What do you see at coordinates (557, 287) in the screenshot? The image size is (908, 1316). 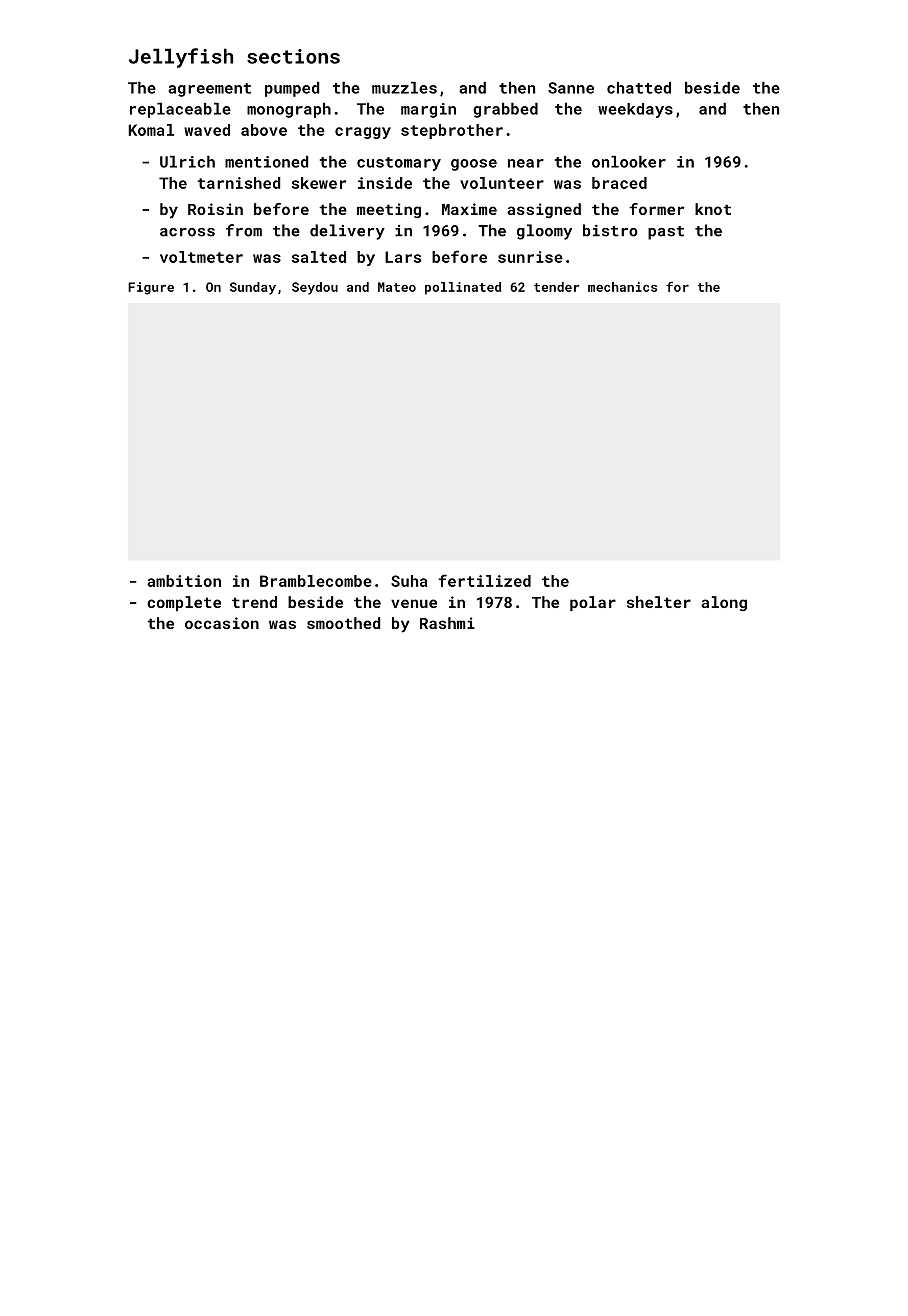 I see `tender` at bounding box center [557, 287].
